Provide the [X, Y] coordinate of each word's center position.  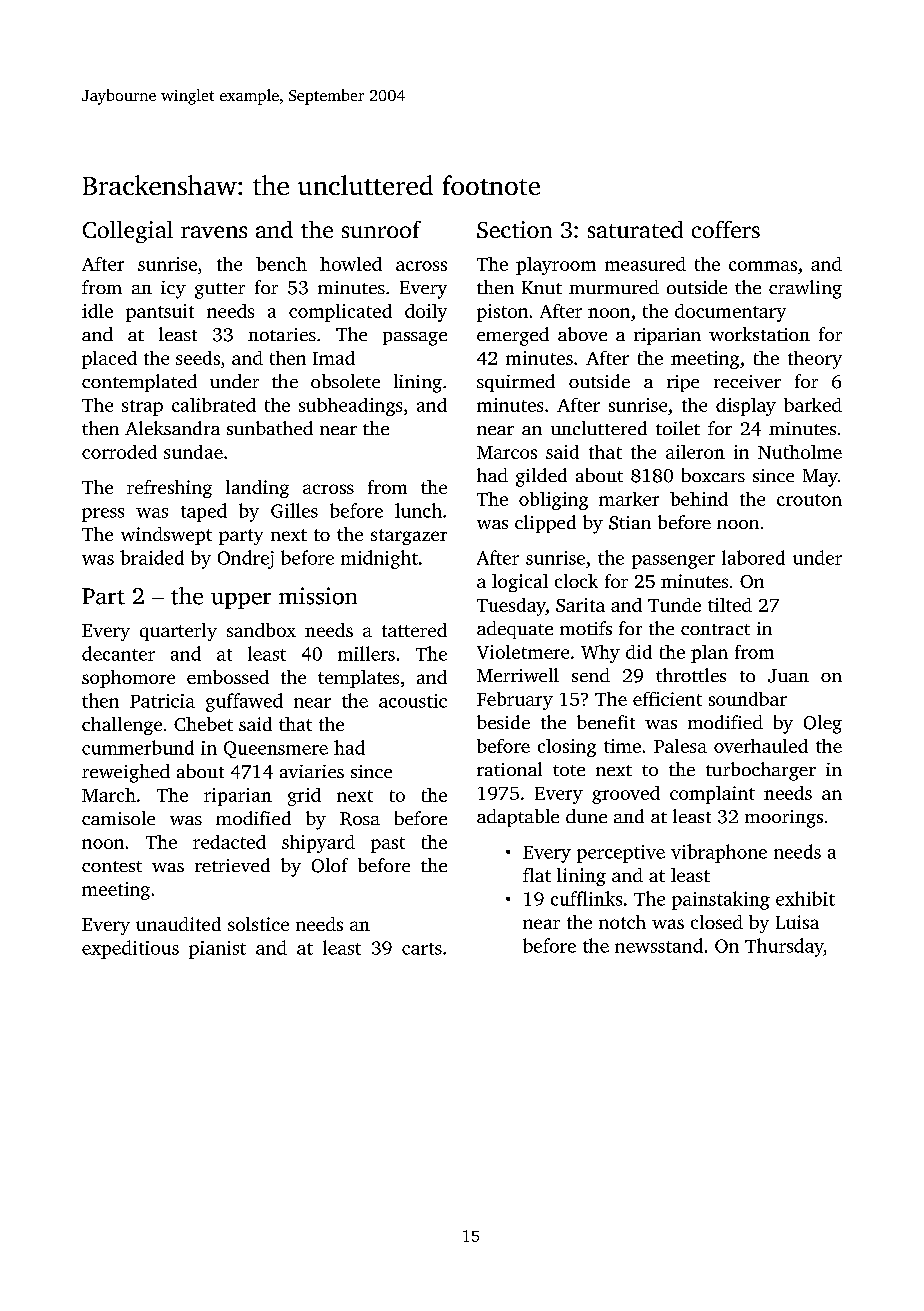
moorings [784, 819]
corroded [119, 452]
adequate [515, 630]
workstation [759, 334]
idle [97, 311]
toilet [678, 428]
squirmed [516, 383]
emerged [513, 336]
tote [569, 770]
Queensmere [276, 749]
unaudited [178, 924]
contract [715, 629]
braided [152, 557]
